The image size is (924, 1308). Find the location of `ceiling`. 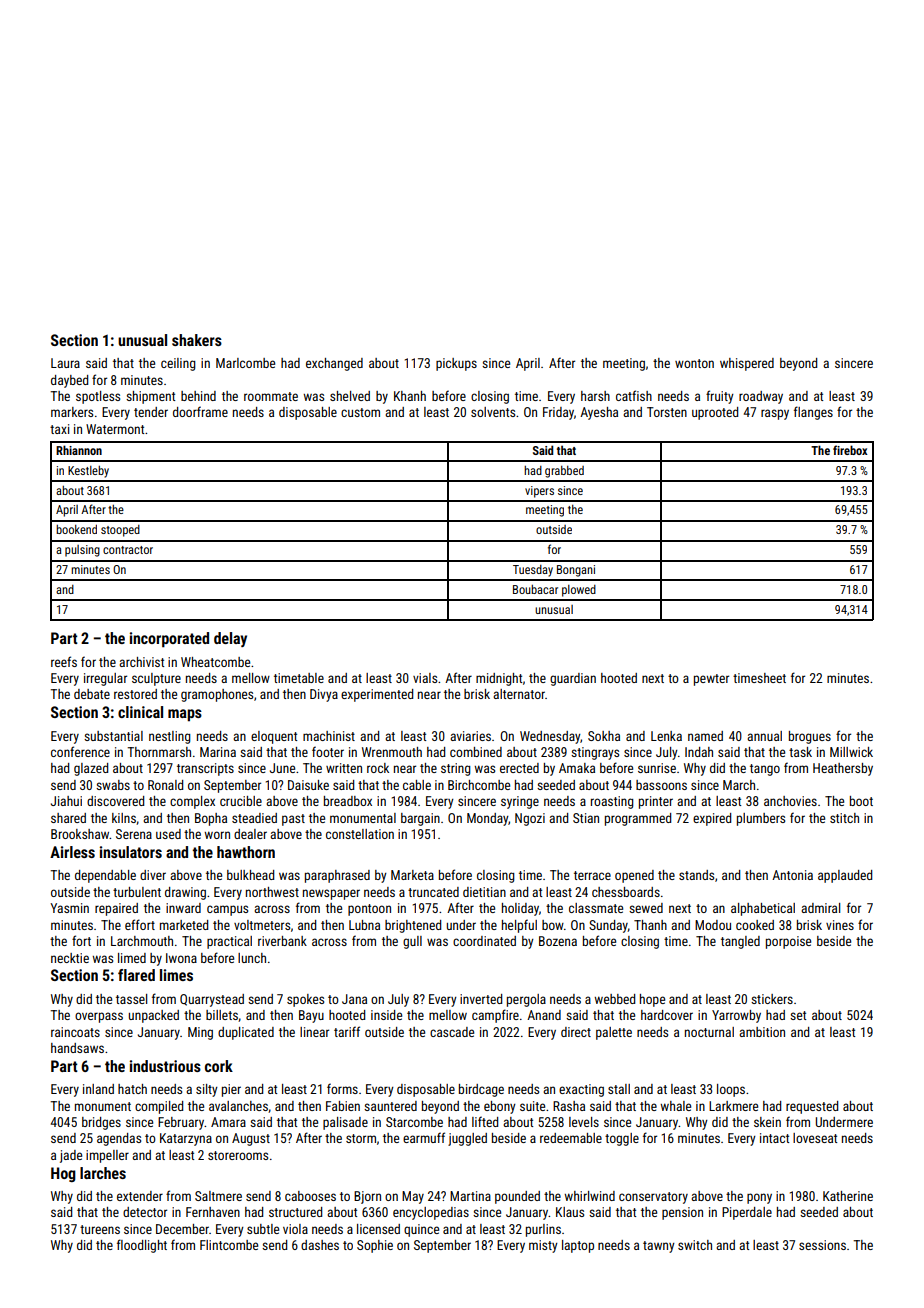

ceiling is located at coordinates (178, 364).
